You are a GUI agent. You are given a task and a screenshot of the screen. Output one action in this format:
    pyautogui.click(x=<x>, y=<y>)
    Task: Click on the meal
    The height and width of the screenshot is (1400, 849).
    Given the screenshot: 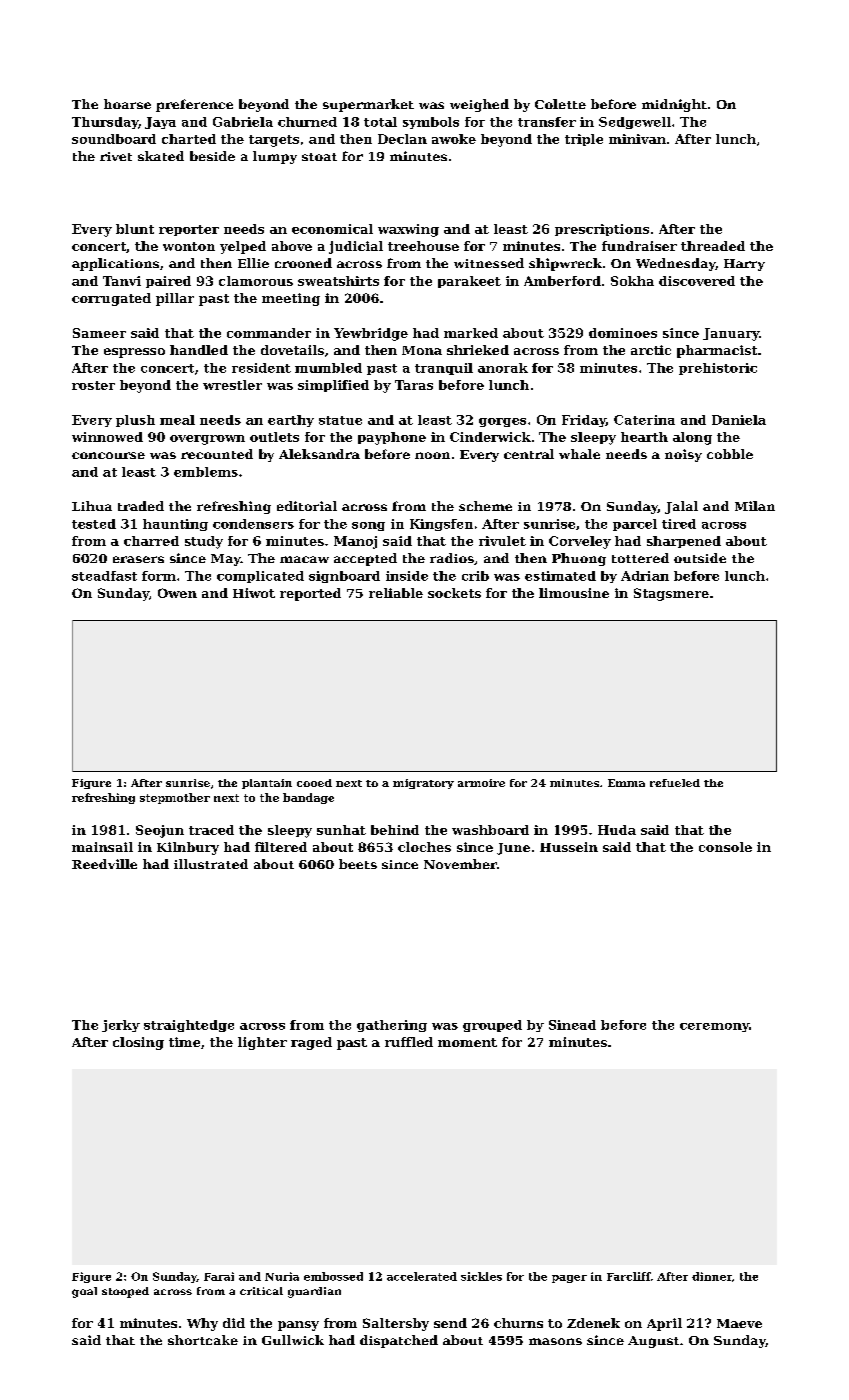 What is the action you would take?
    pyautogui.click(x=177, y=420)
